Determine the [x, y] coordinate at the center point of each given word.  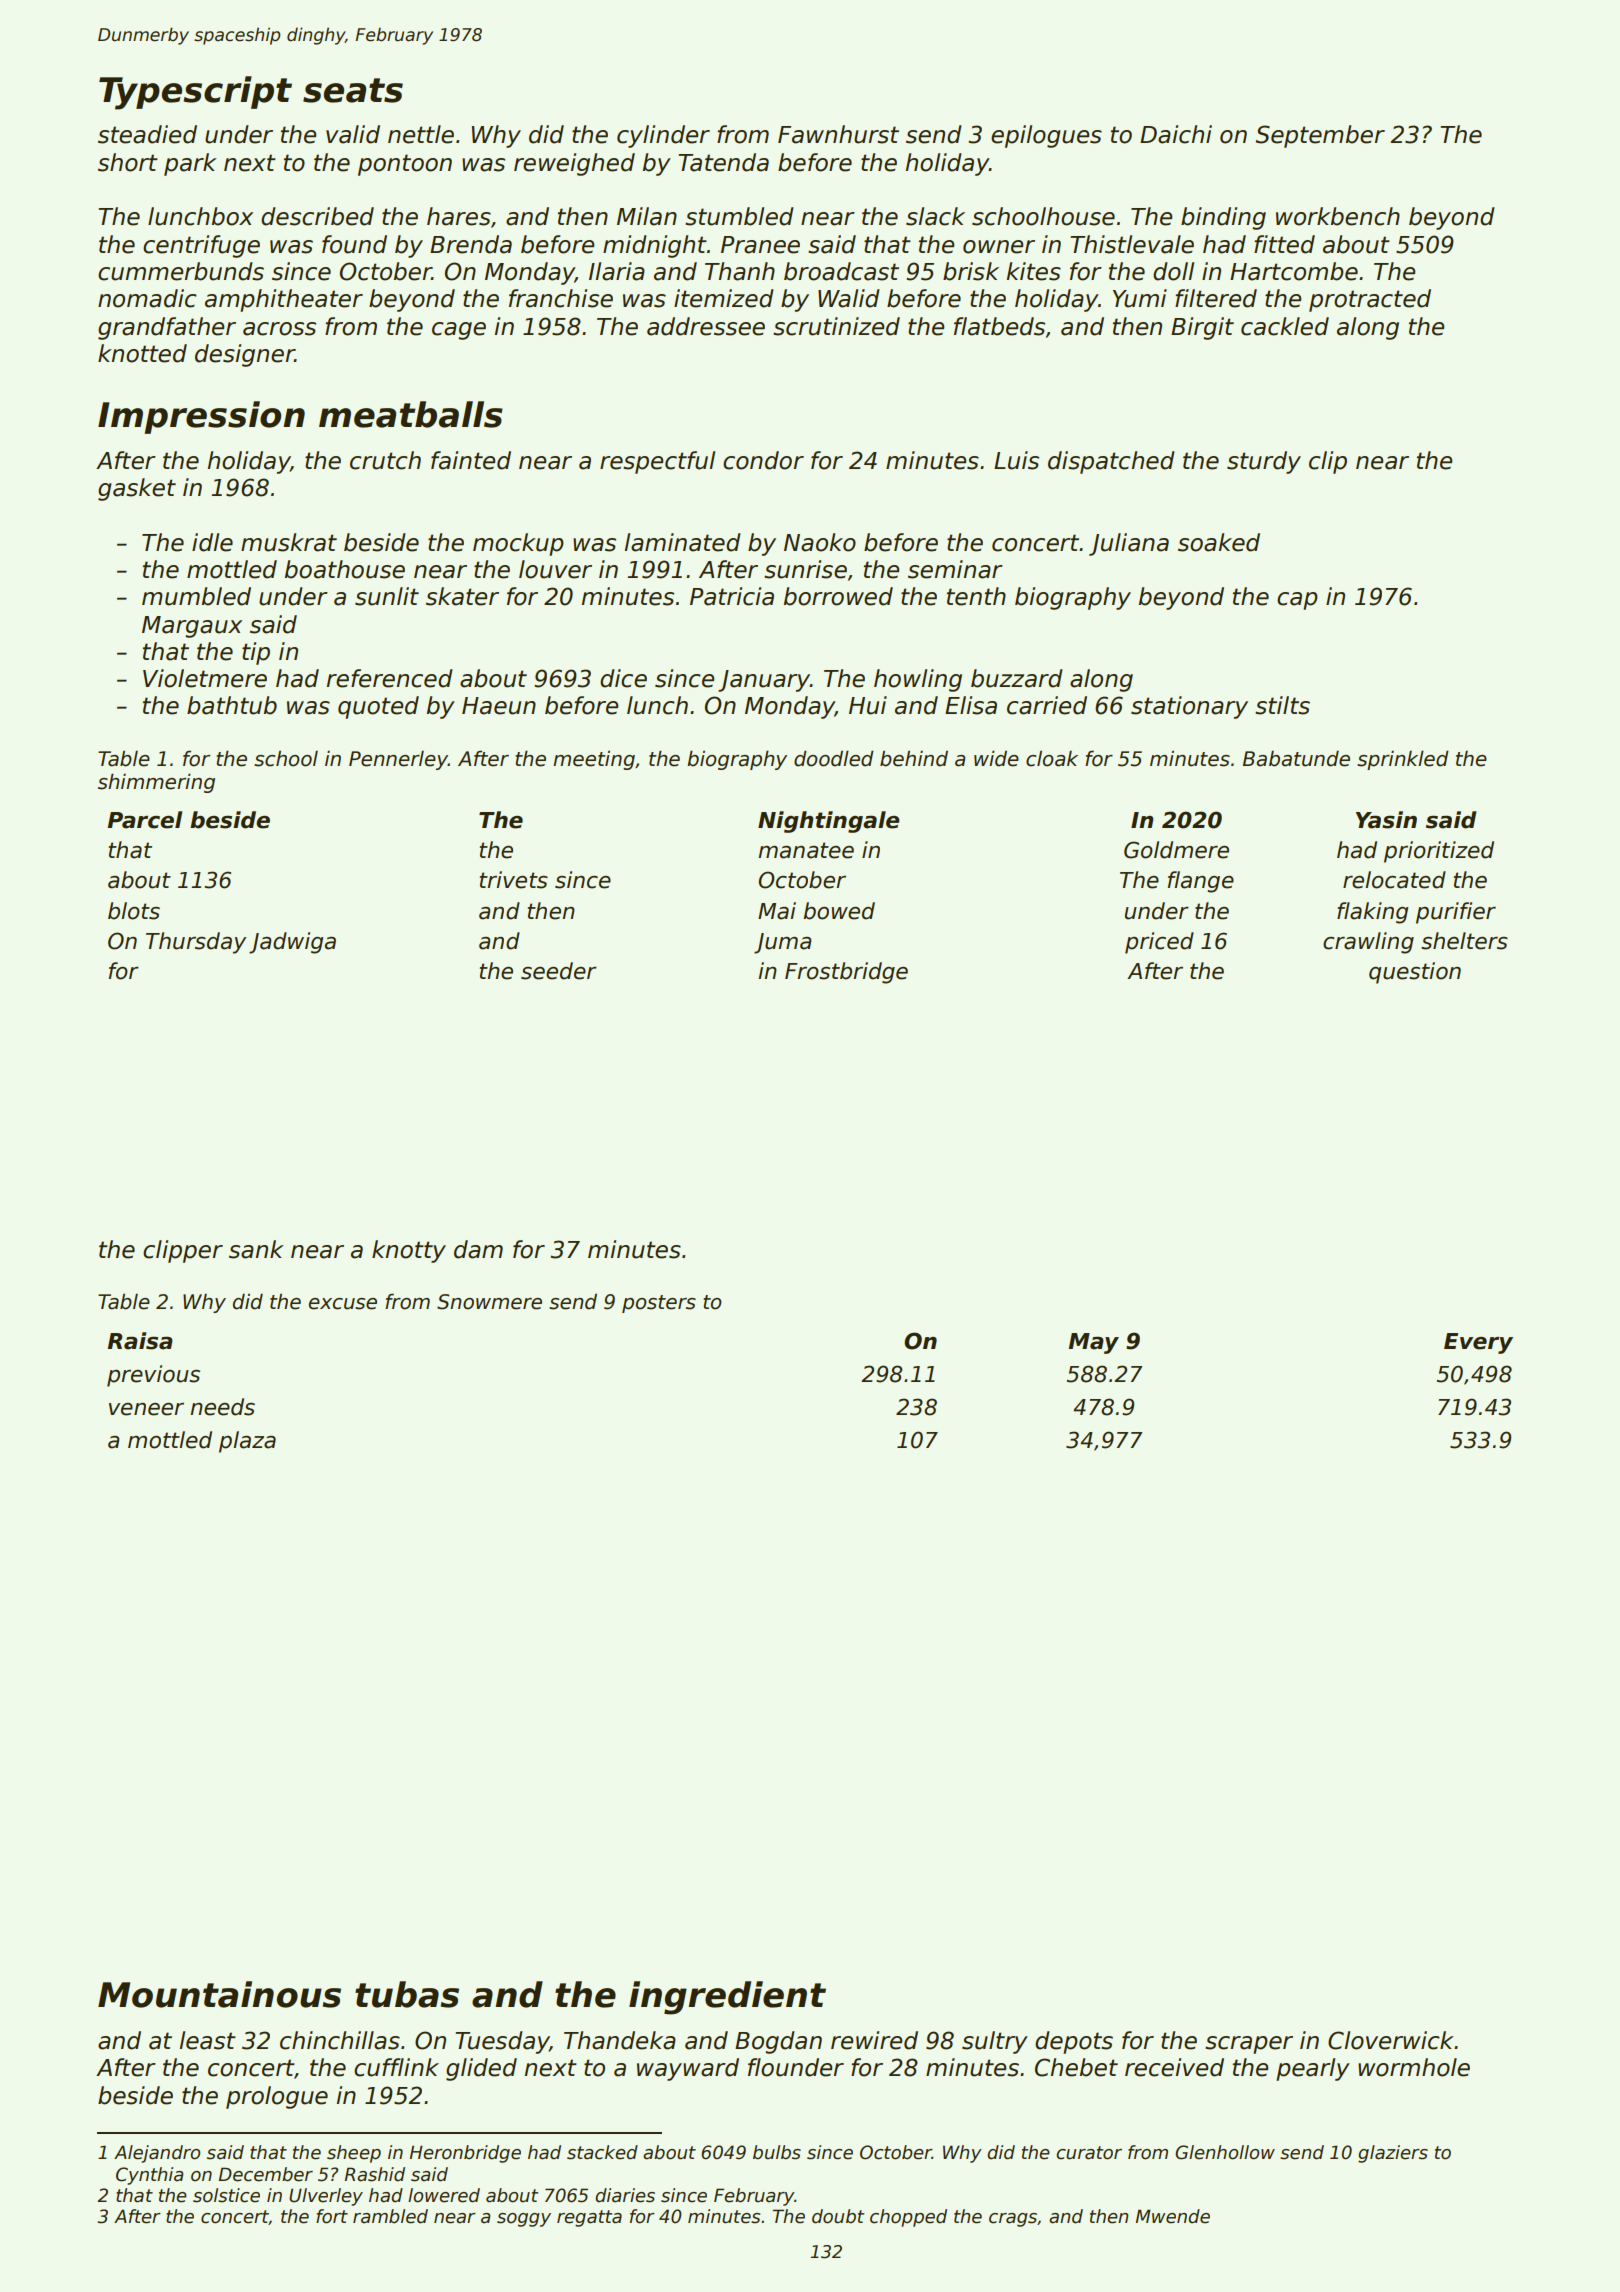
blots [134, 911]
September [1320, 136]
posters [659, 1304]
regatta [589, 2218]
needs [222, 1407]
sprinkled [1403, 760]
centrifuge [201, 246]
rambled [390, 2216]
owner [999, 247]
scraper [1249, 2045]
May [1094, 1343]
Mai [777, 911]
